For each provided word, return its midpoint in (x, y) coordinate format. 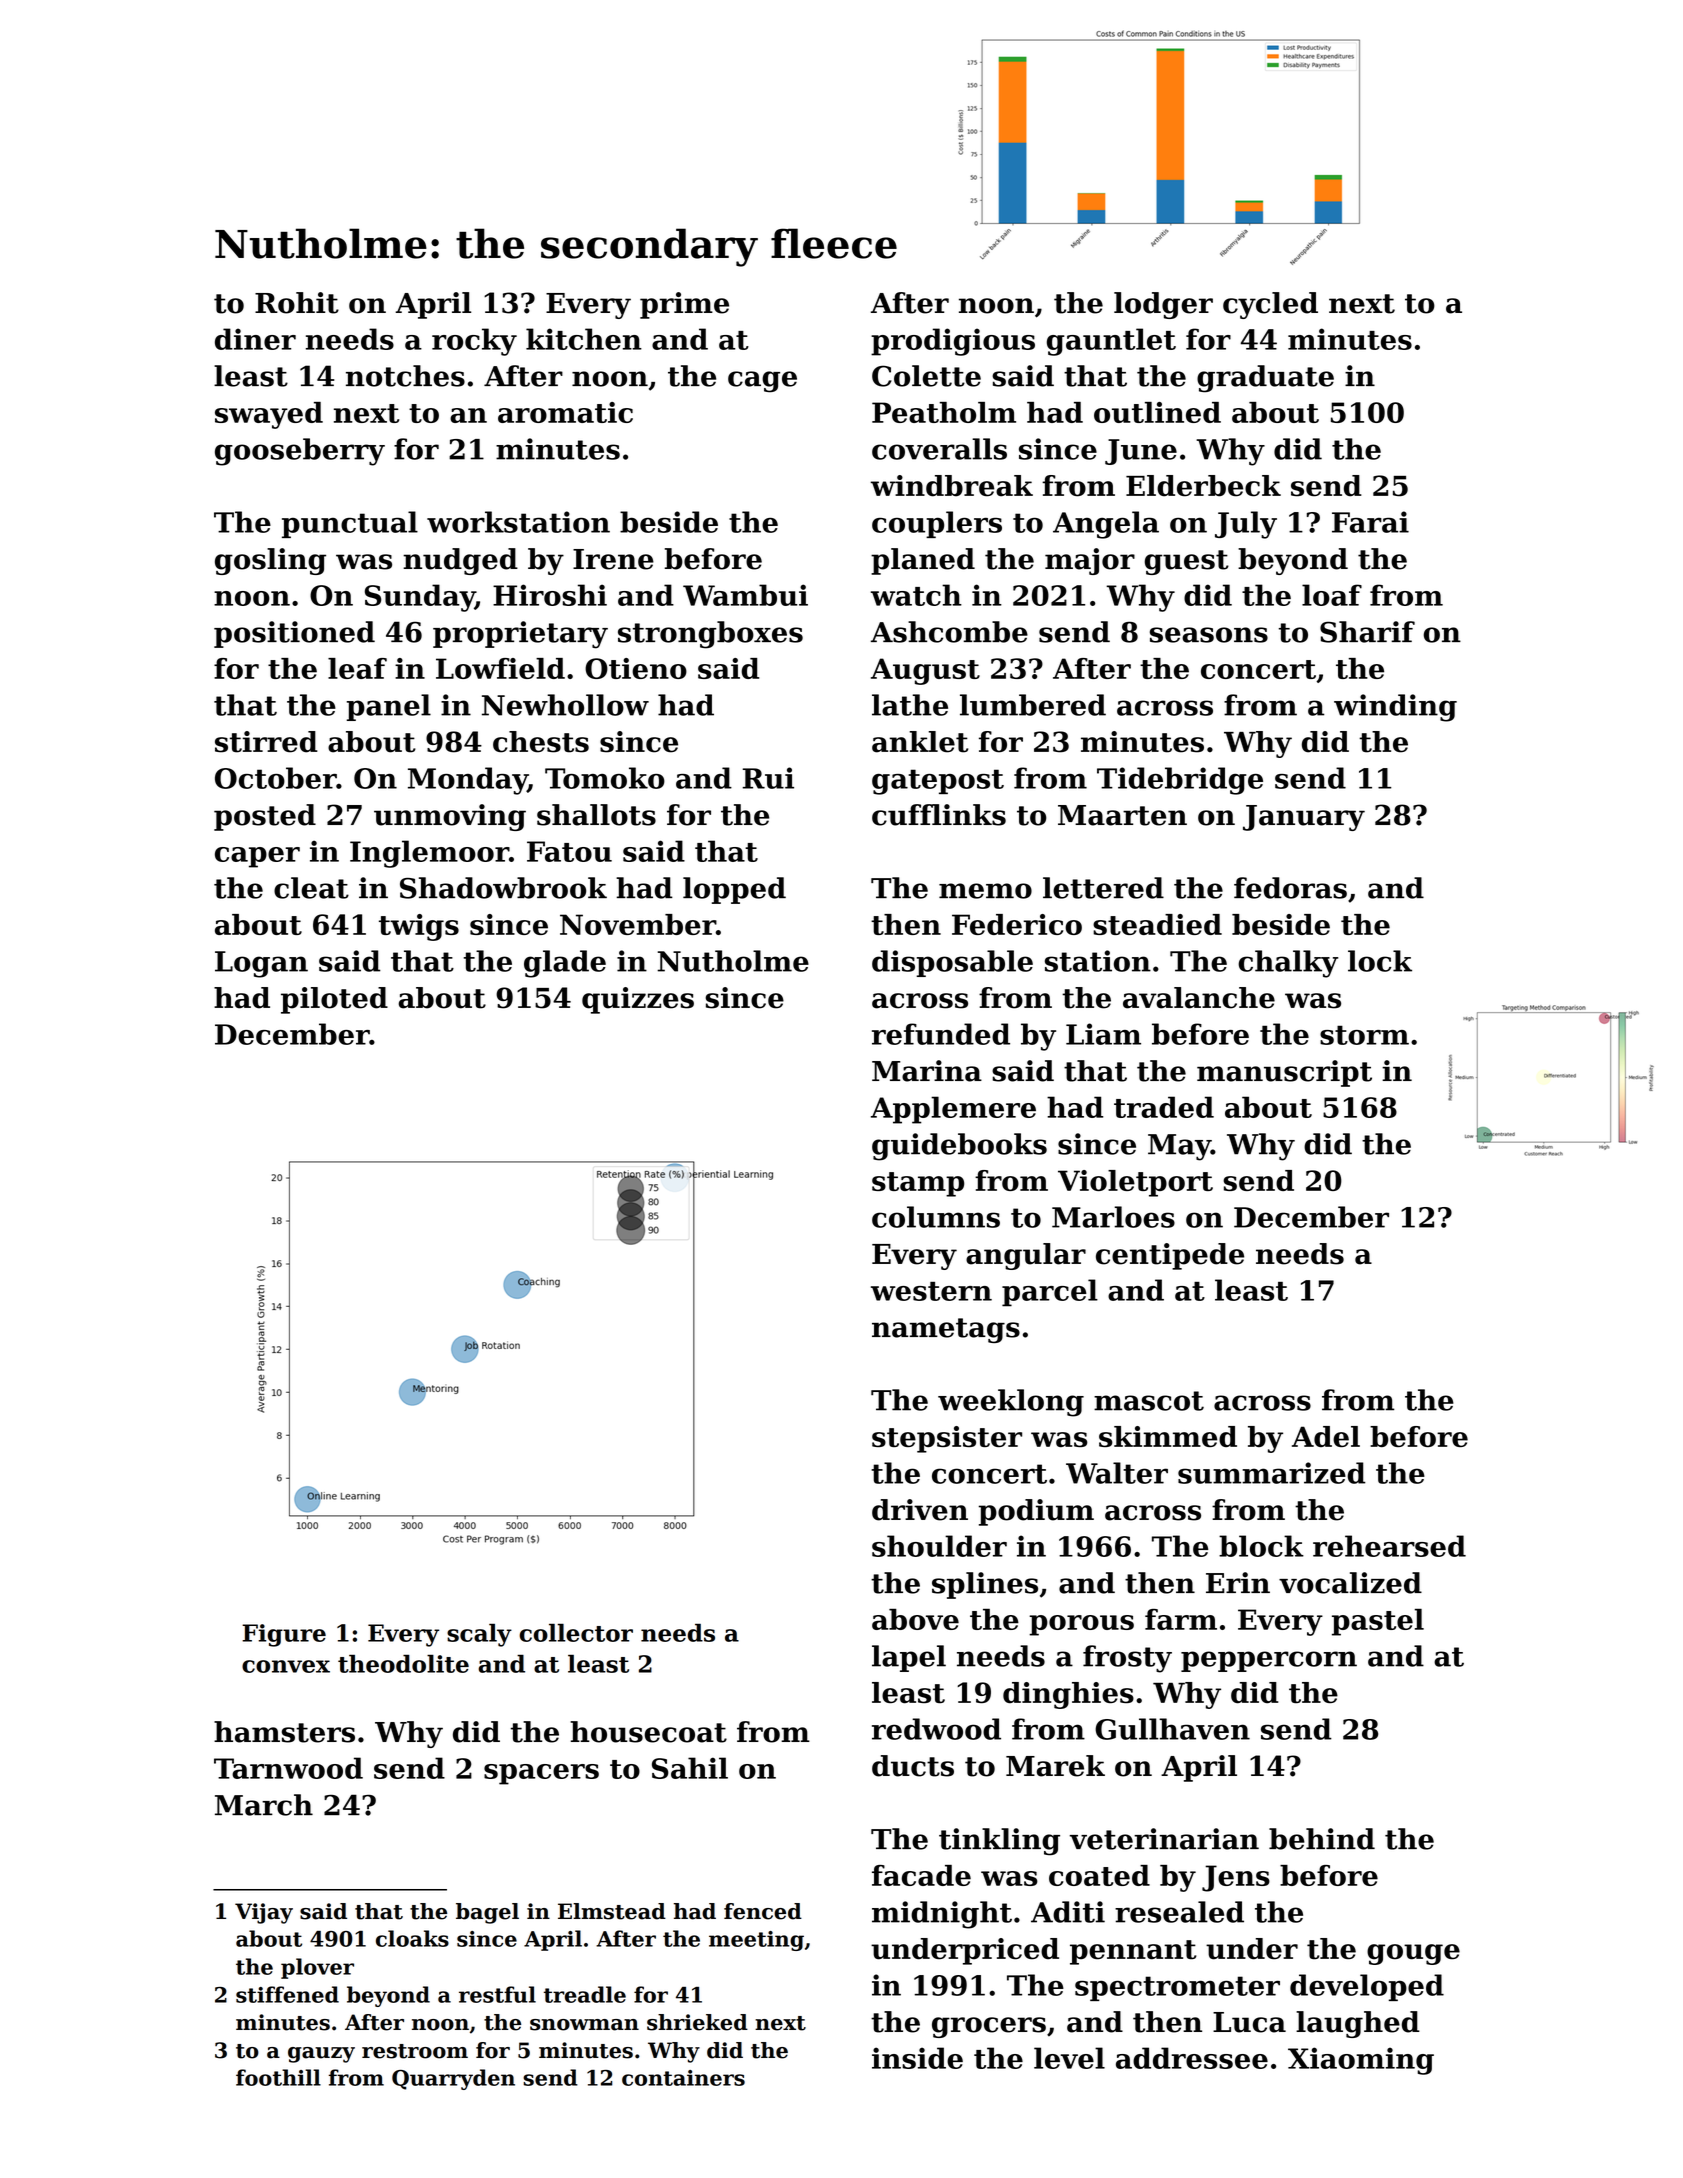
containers (683, 2078)
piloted (334, 1000)
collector (576, 1633)
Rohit (297, 303)
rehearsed (1389, 1546)
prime (684, 305)
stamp (918, 1184)
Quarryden (453, 2079)
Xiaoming (1361, 2061)
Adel (1326, 1436)
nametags (946, 1330)
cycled (1270, 305)
